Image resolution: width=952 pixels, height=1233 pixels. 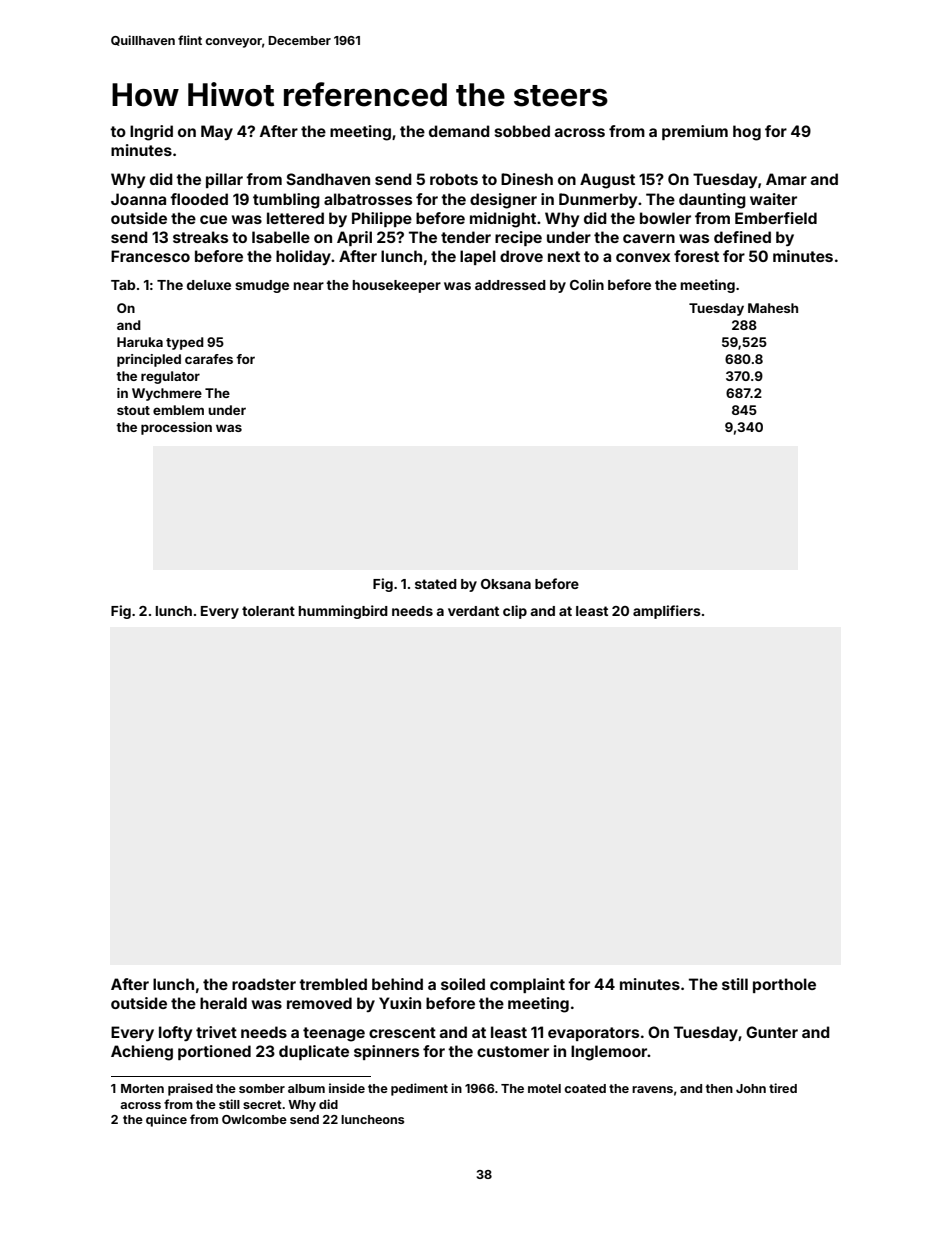 I want to click on porthole, so click(x=784, y=985).
